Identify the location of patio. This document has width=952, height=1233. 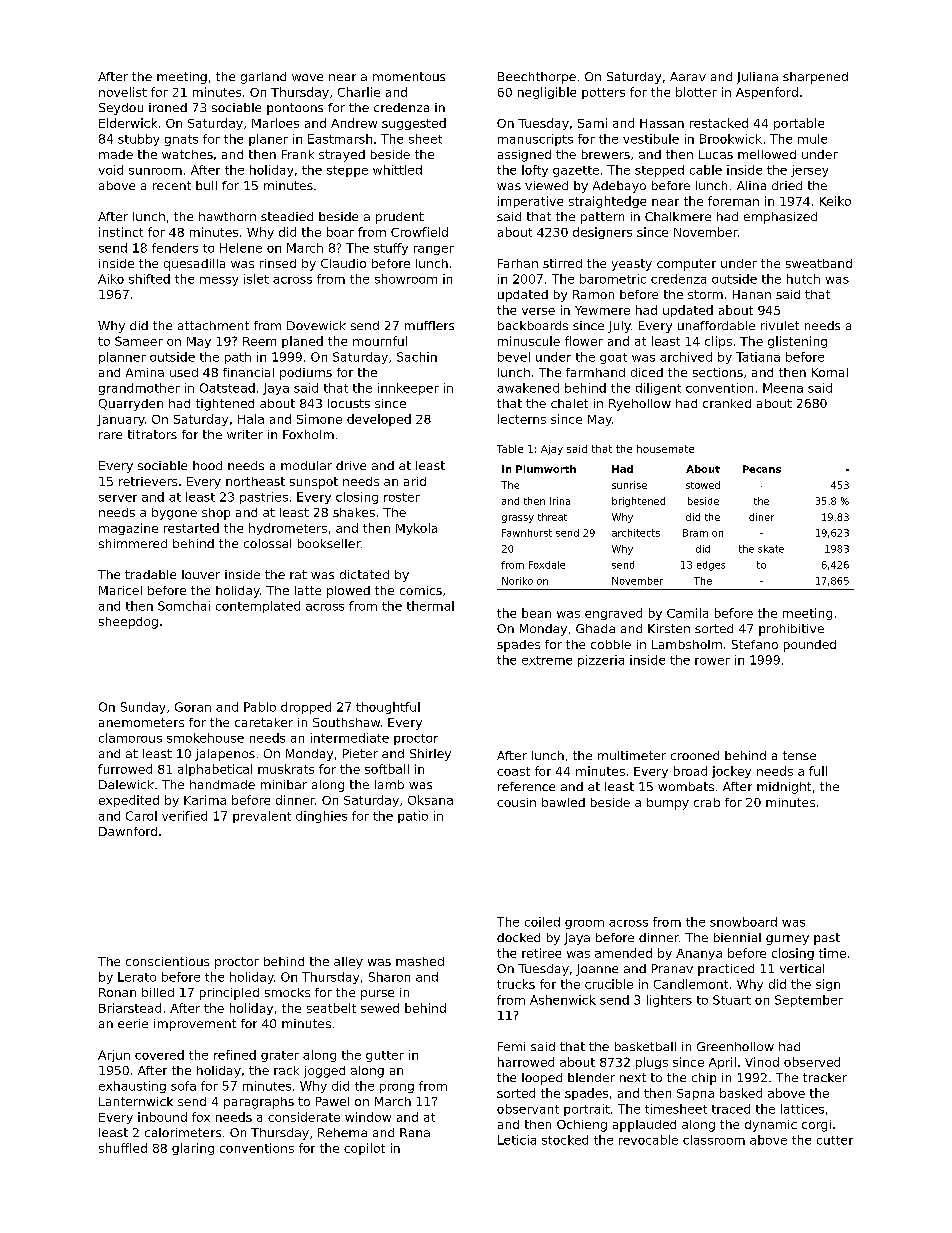
(413, 817).
